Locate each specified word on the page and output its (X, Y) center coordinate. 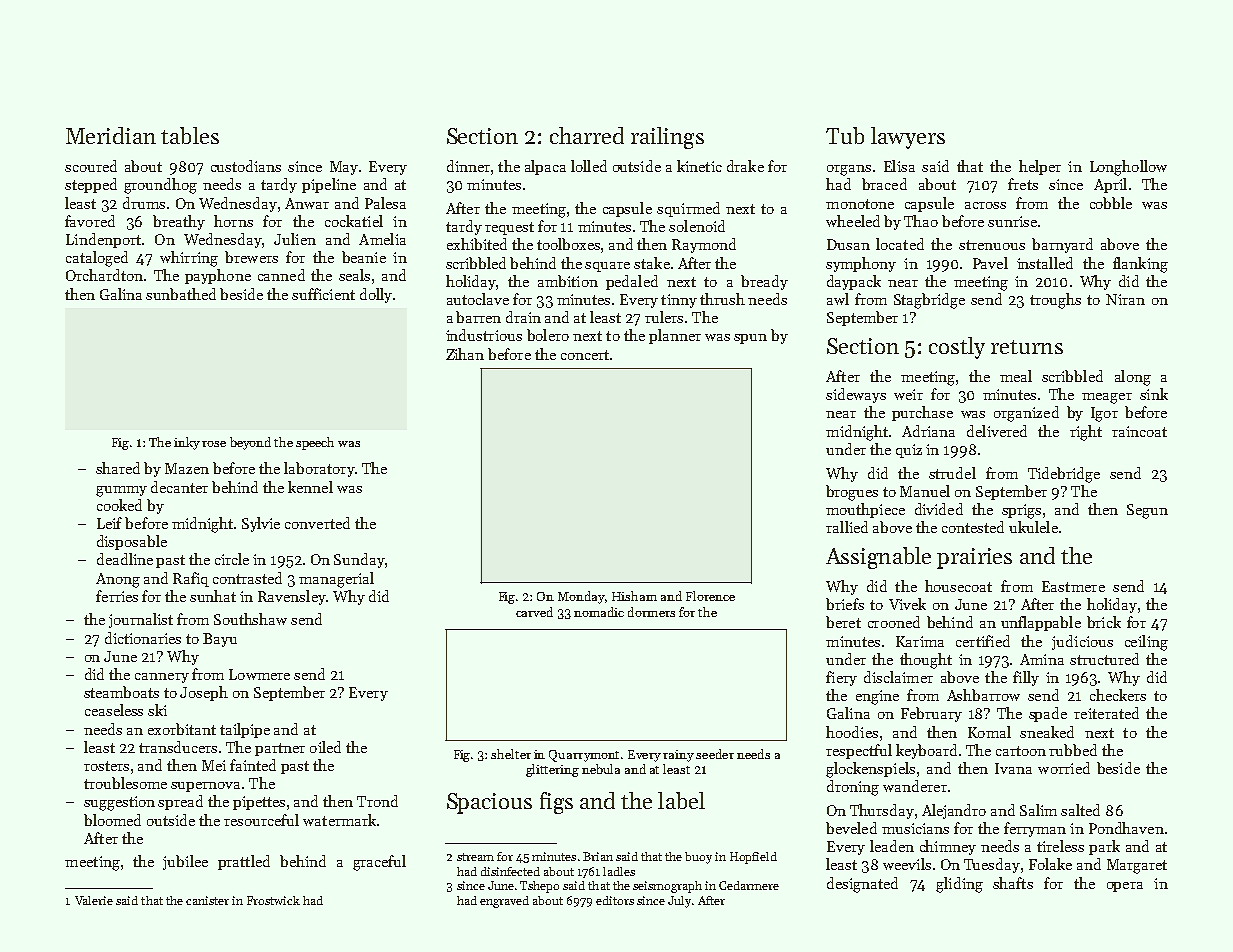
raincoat (1139, 431)
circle (232, 559)
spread (180, 802)
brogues (852, 493)
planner (675, 336)
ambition (568, 281)
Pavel (990, 263)
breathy (179, 222)
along (1133, 378)
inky (187, 443)
